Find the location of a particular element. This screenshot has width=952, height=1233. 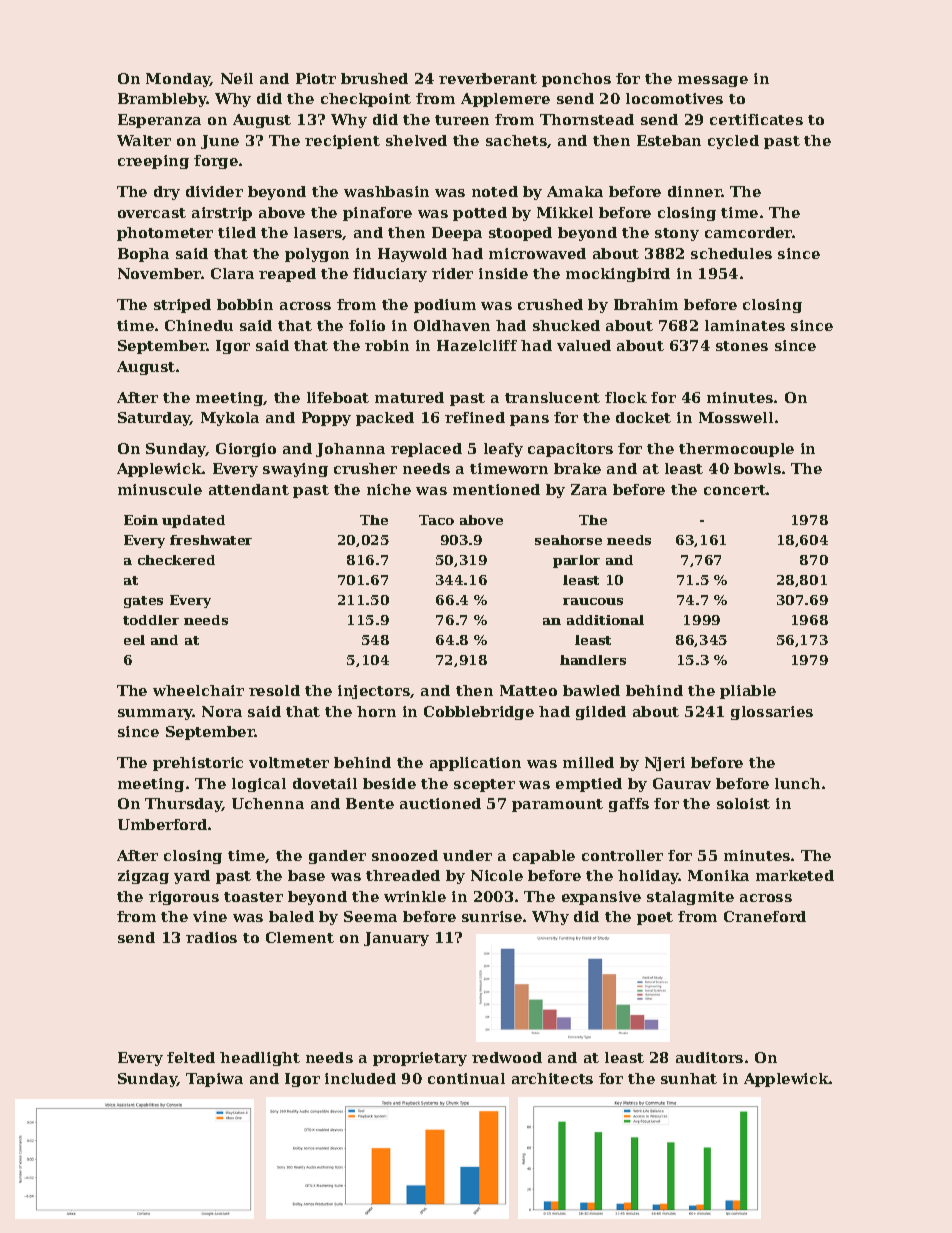

message is located at coordinates (713, 81).
